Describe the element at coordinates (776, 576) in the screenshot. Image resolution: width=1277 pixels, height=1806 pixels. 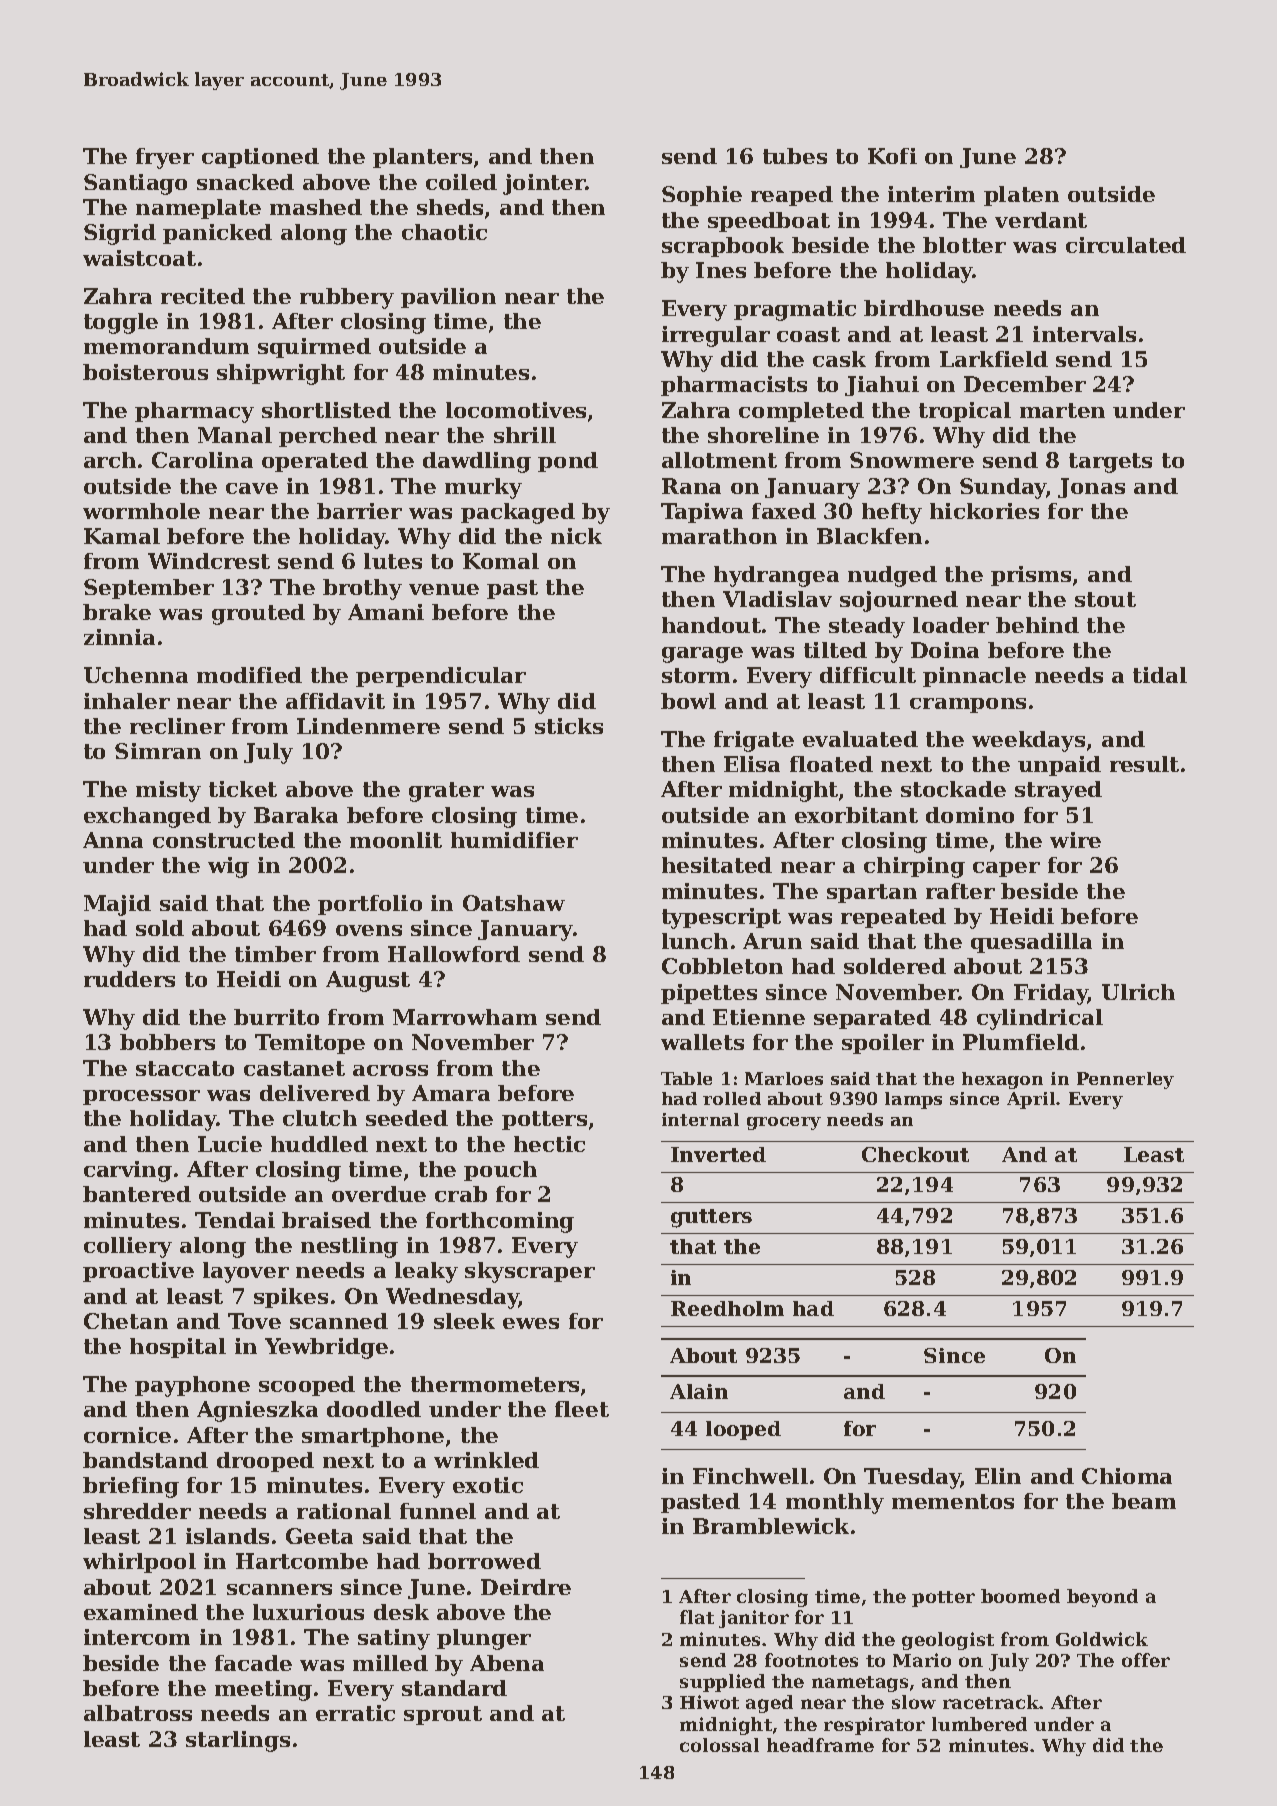
I see `hydrangea` at that location.
